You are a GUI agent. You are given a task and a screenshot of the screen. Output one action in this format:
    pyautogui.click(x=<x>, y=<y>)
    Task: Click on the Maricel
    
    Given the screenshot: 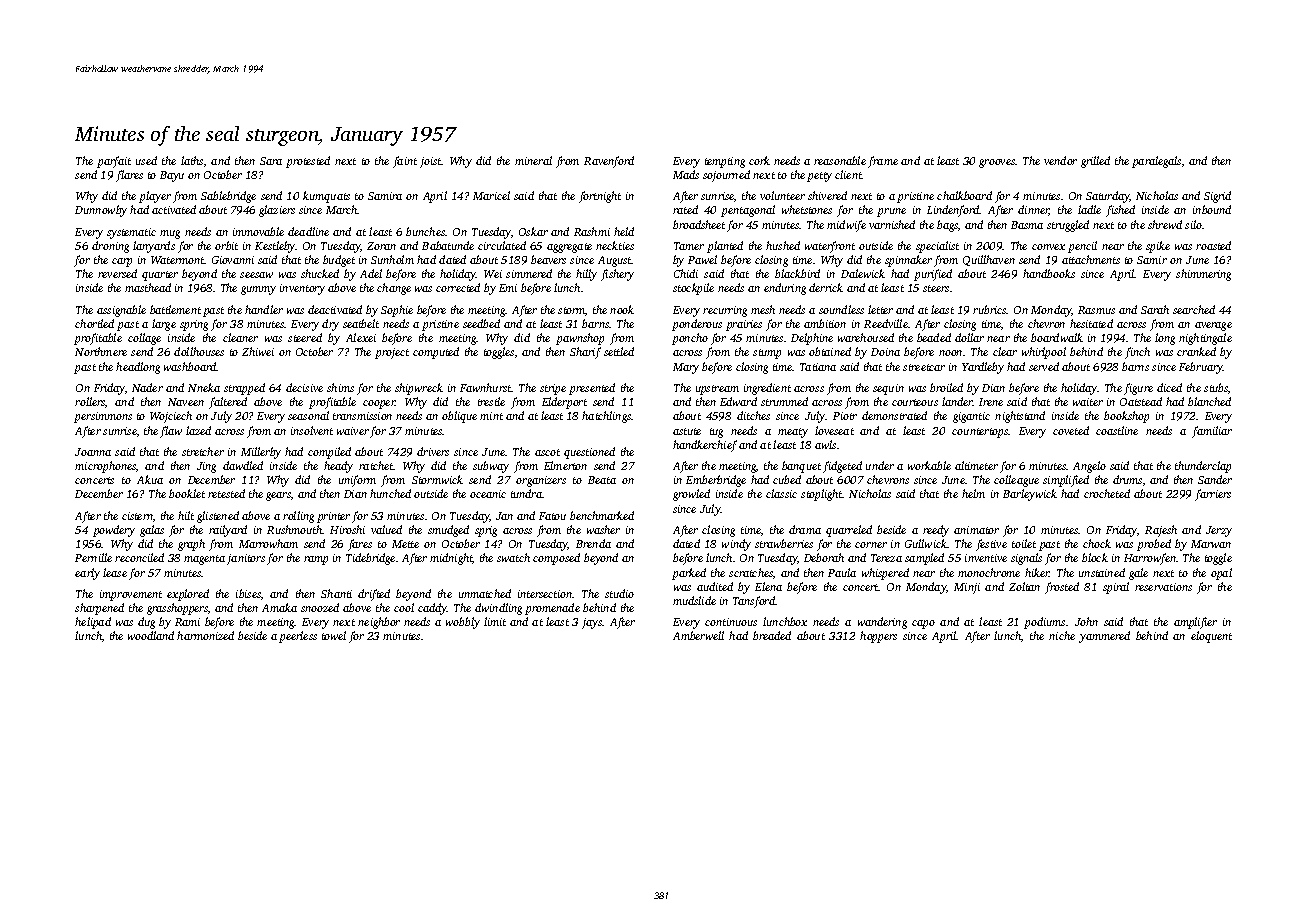 What is the action you would take?
    pyautogui.click(x=491, y=195)
